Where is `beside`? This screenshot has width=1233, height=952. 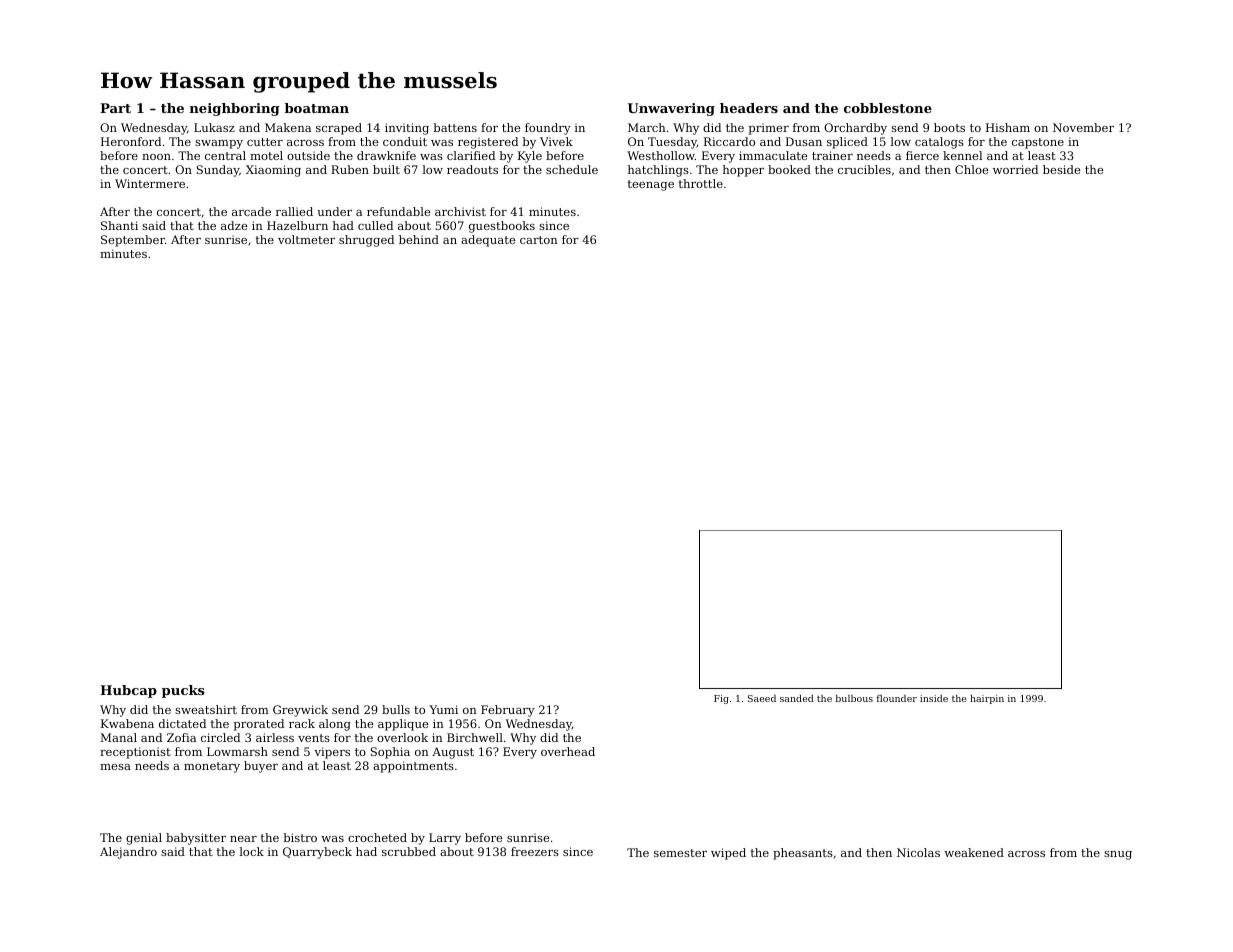
beside is located at coordinates (1061, 169).
